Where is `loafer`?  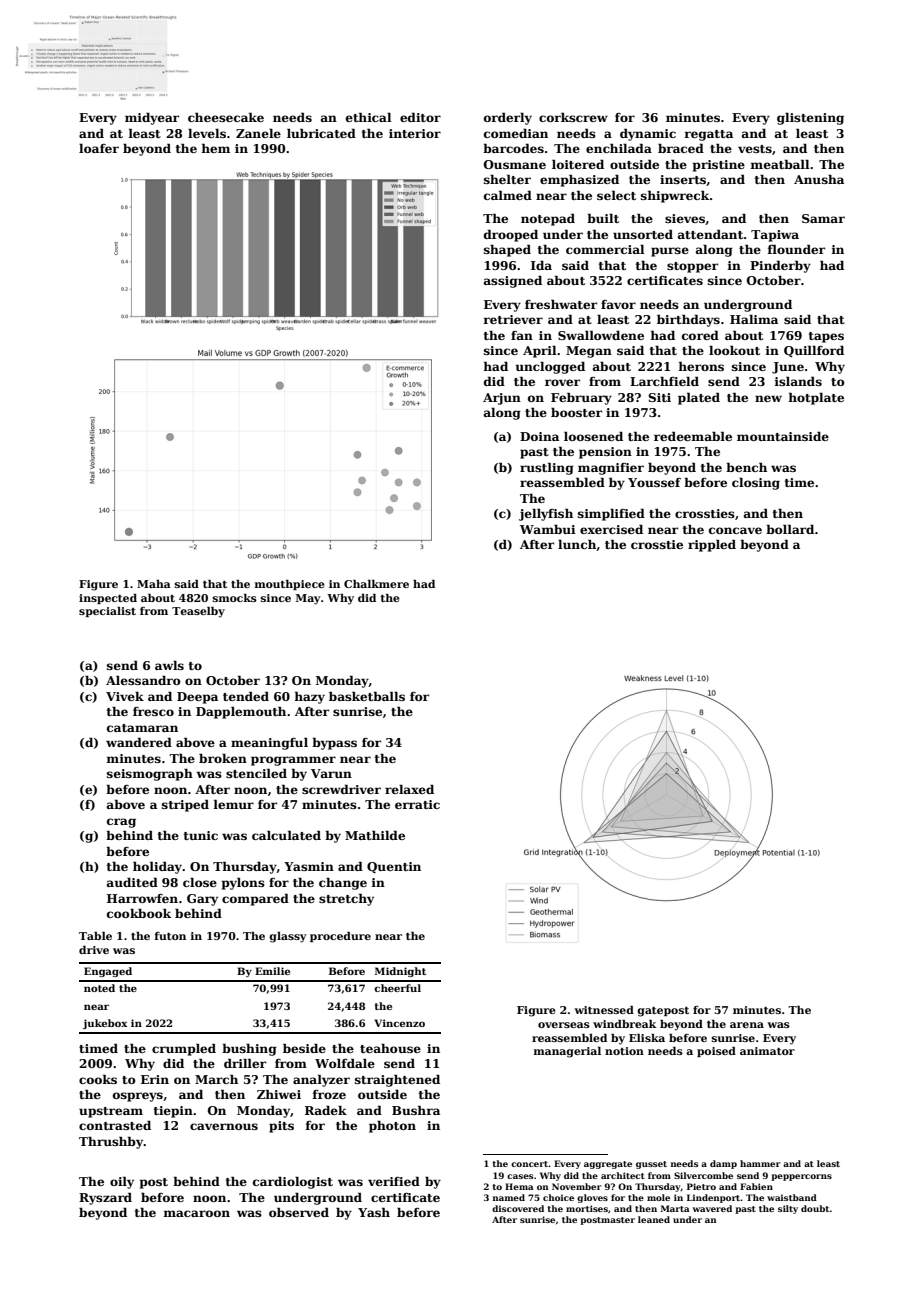
loafer is located at coordinates (99, 148).
